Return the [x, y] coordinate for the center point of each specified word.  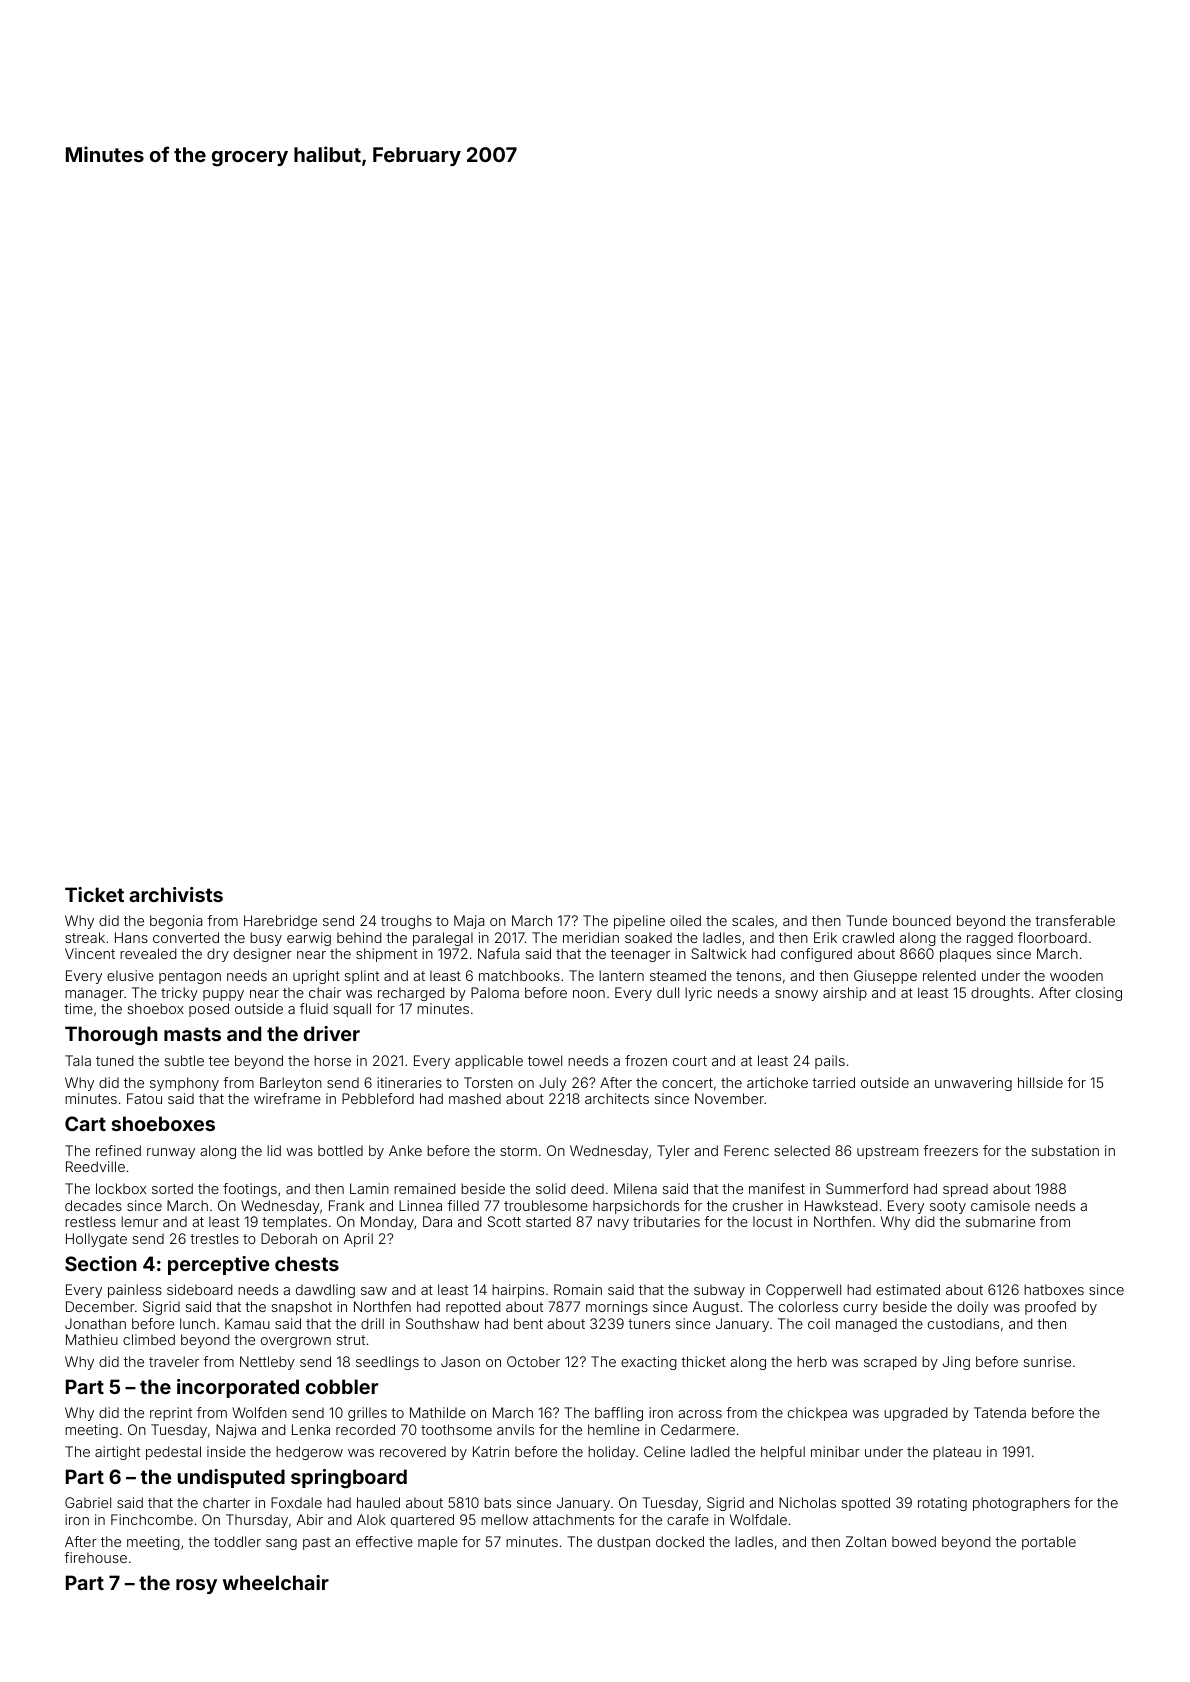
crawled [868, 937]
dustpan [623, 1543]
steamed [678, 975]
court [690, 1061]
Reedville [95, 1166]
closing [1099, 994]
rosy [196, 1586]
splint [361, 977]
